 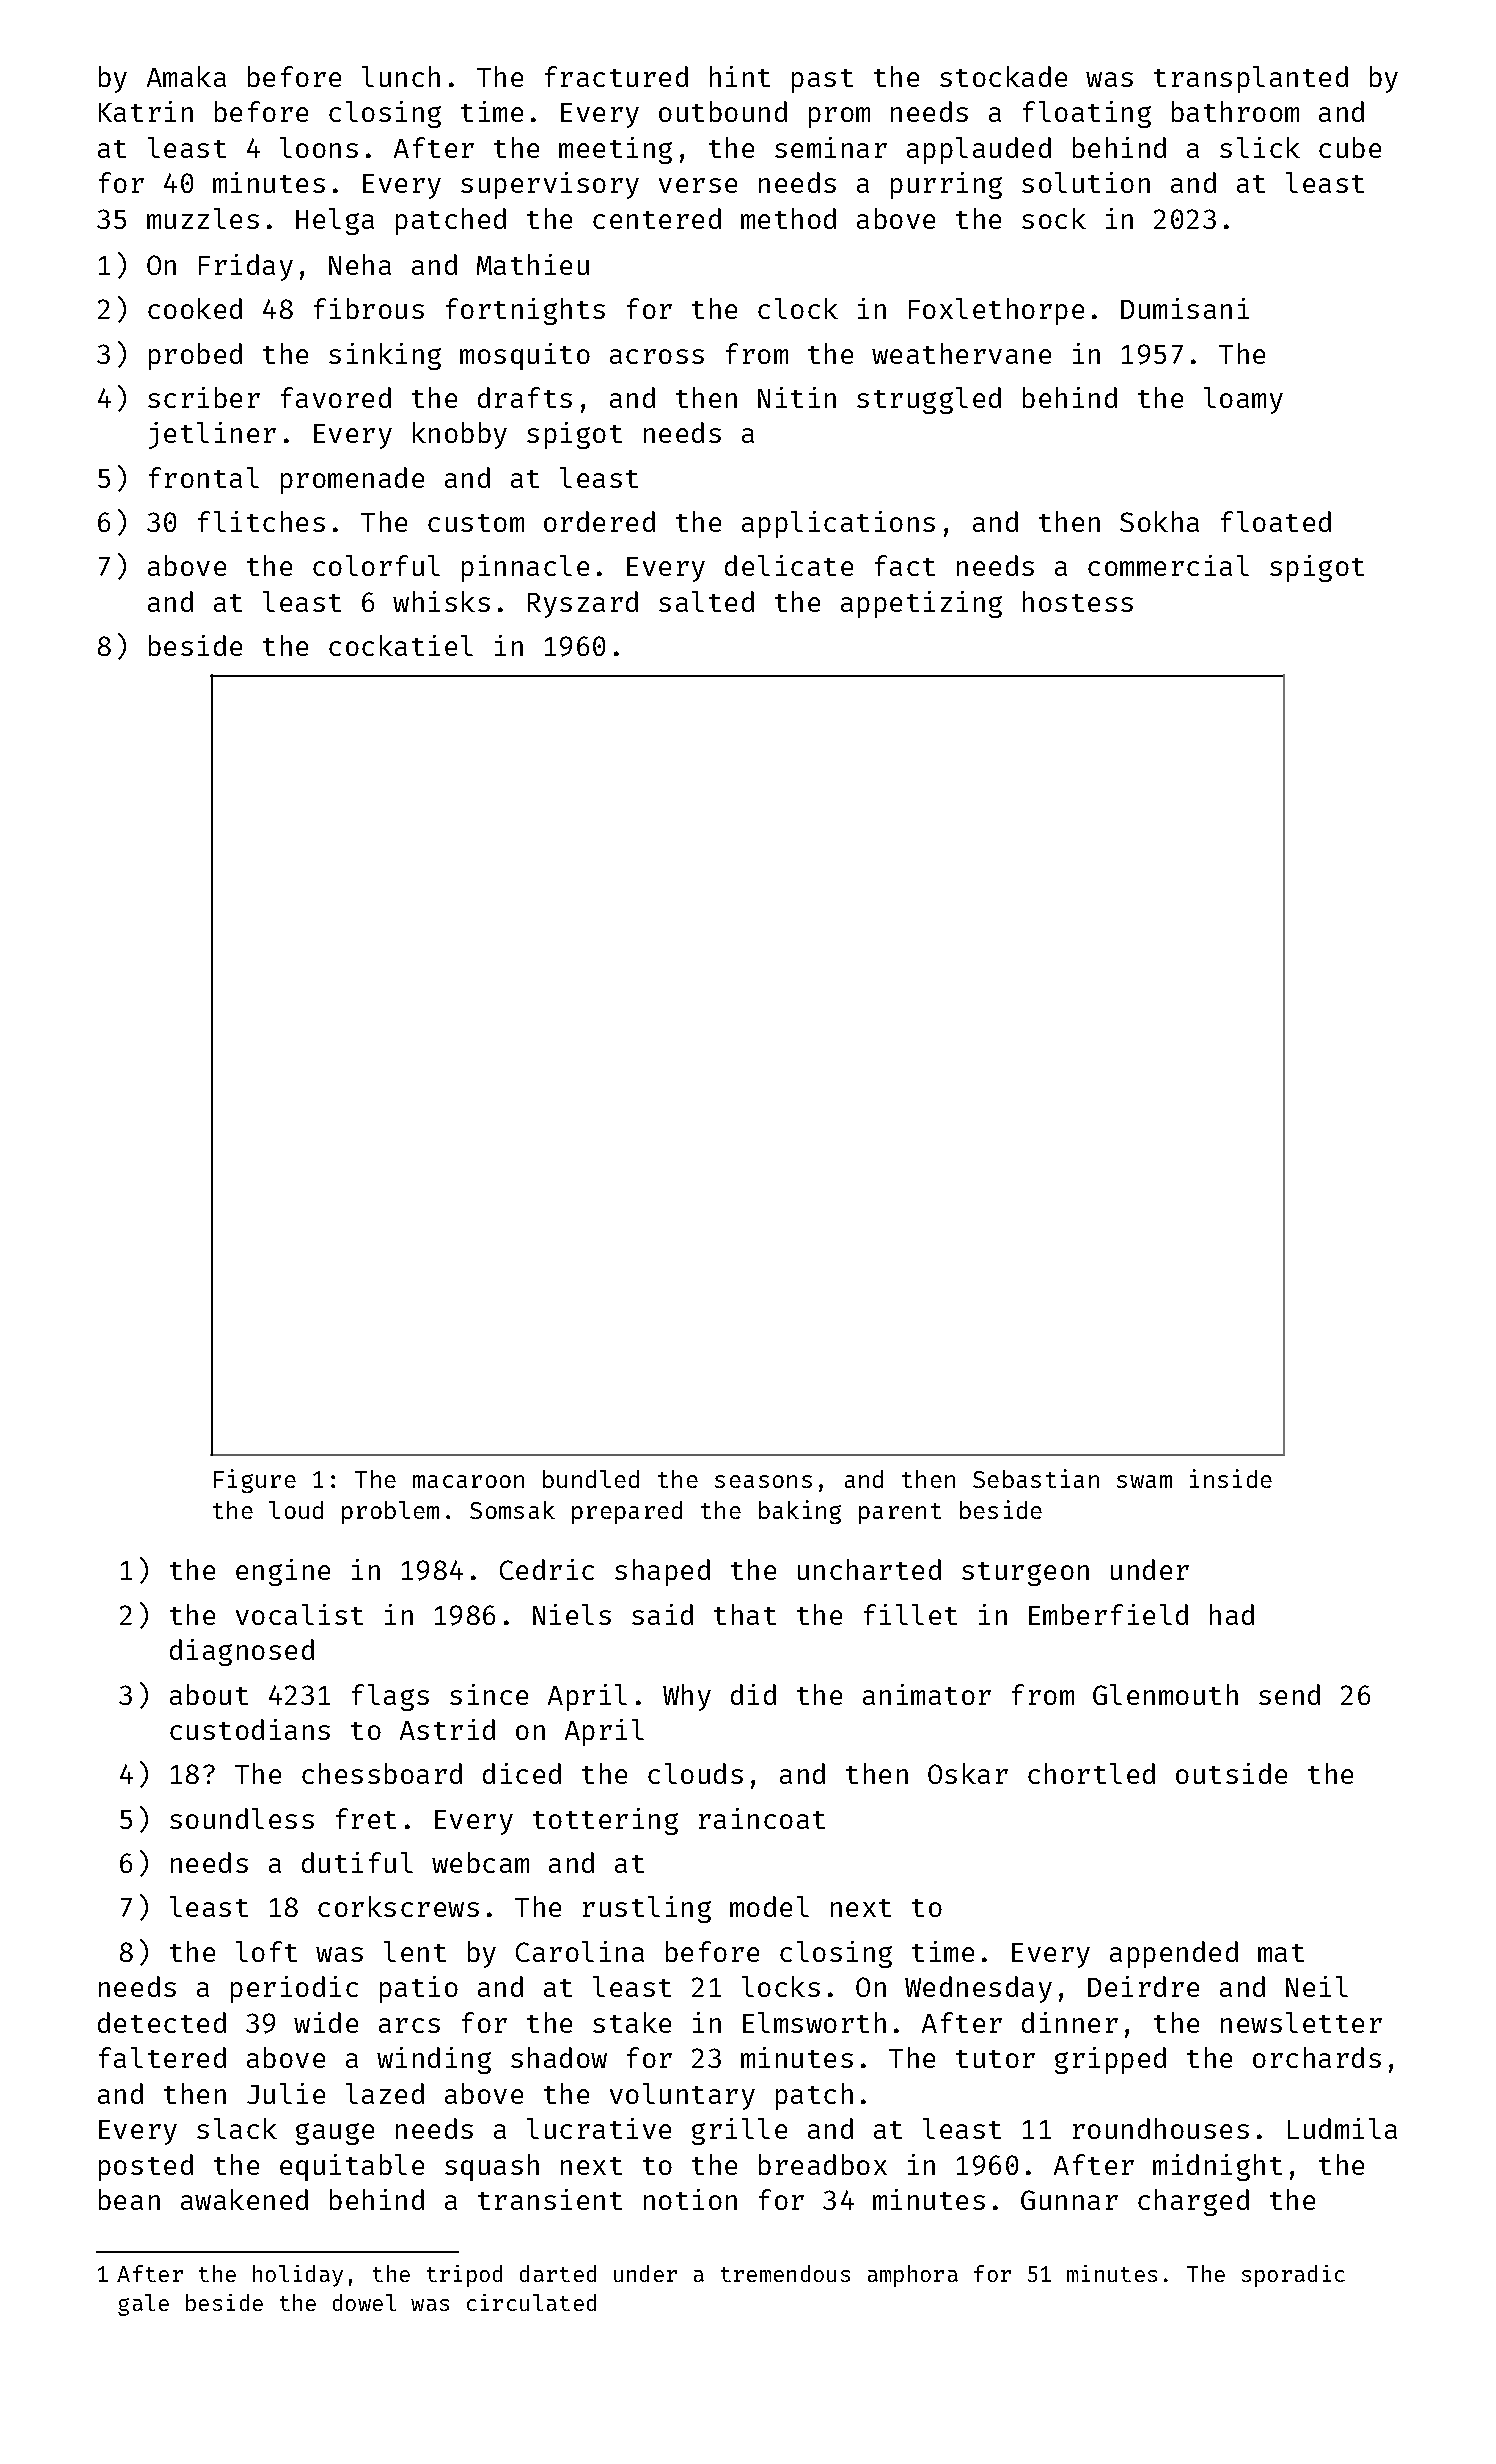 I want to click on flitches, so click(x=261, y=521).
